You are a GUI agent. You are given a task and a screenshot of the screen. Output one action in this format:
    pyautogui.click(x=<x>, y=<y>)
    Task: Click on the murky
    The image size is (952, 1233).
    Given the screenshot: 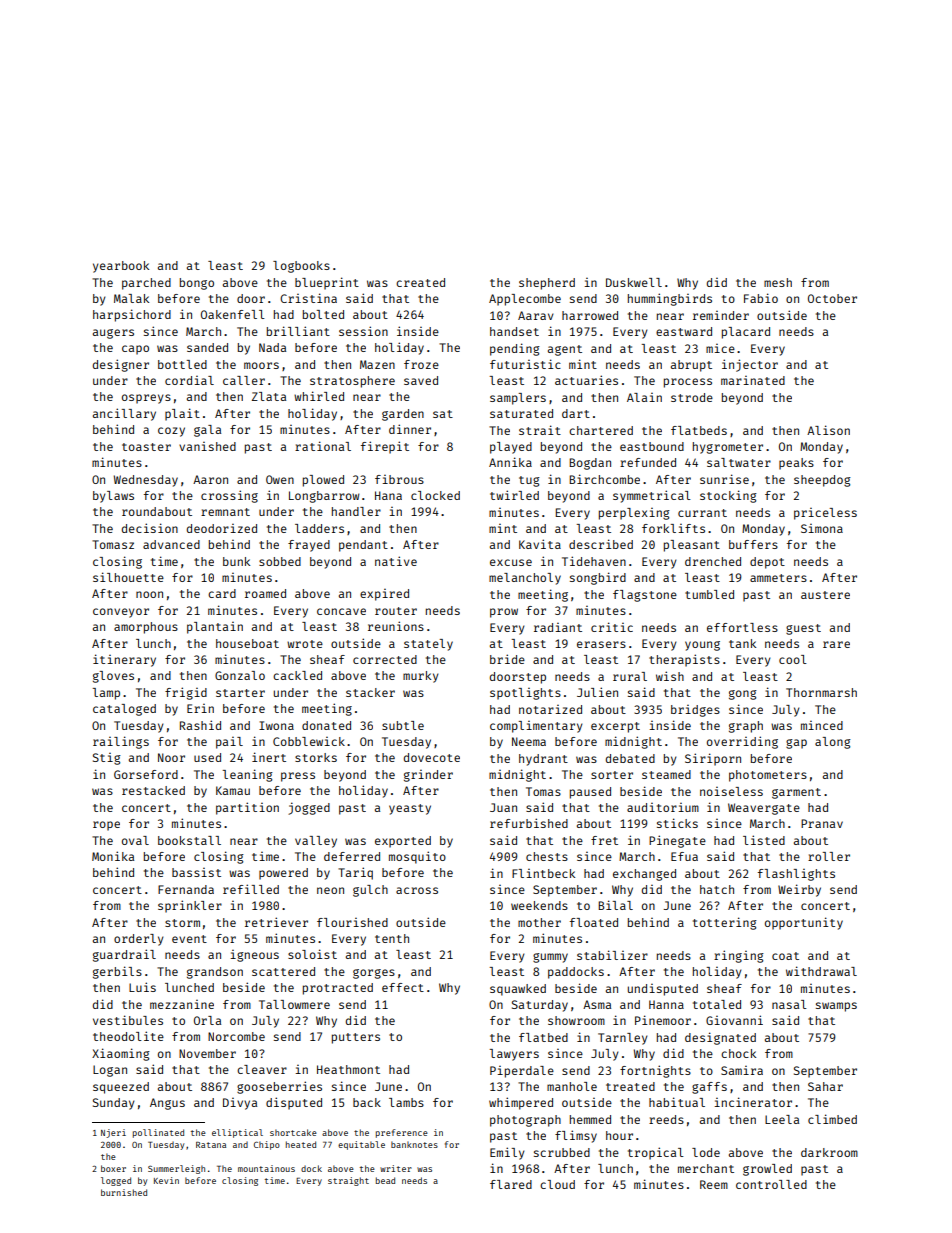 What is the action you would take?
    pyautogui.click(x=421, y=677)
